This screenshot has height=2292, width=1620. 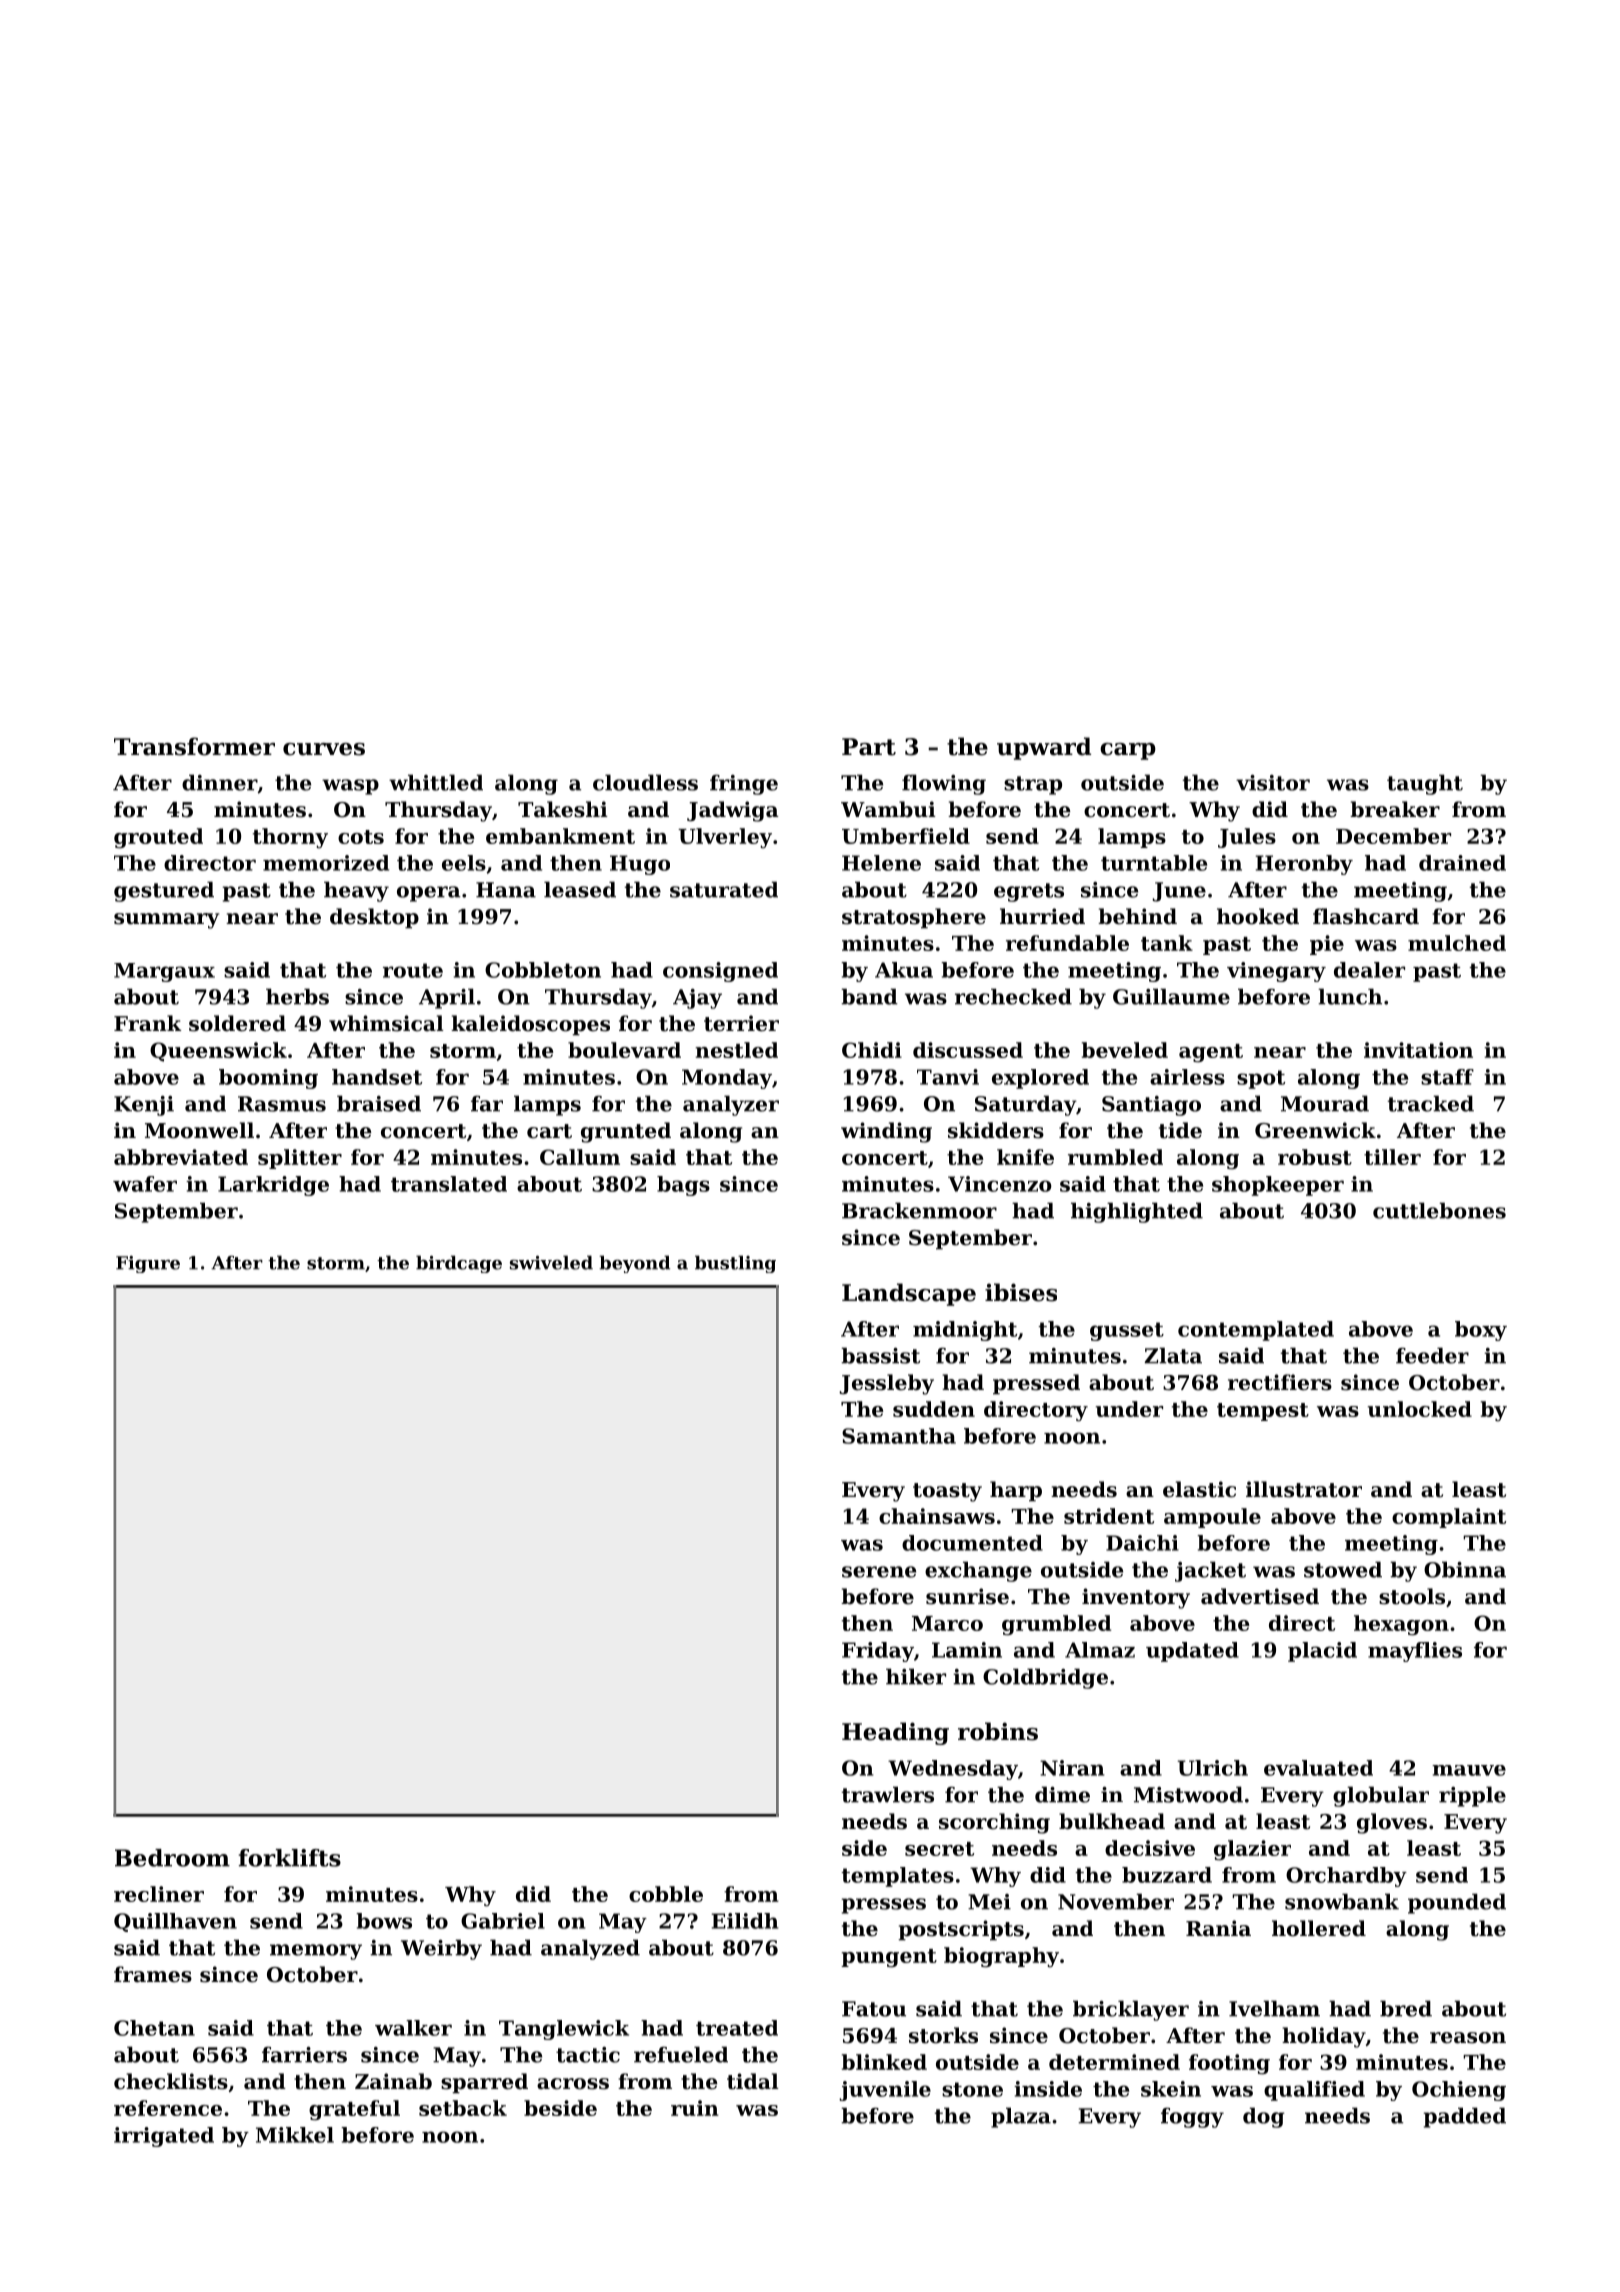 I want to click on Mikkel, so click(x=295, y=2135).
